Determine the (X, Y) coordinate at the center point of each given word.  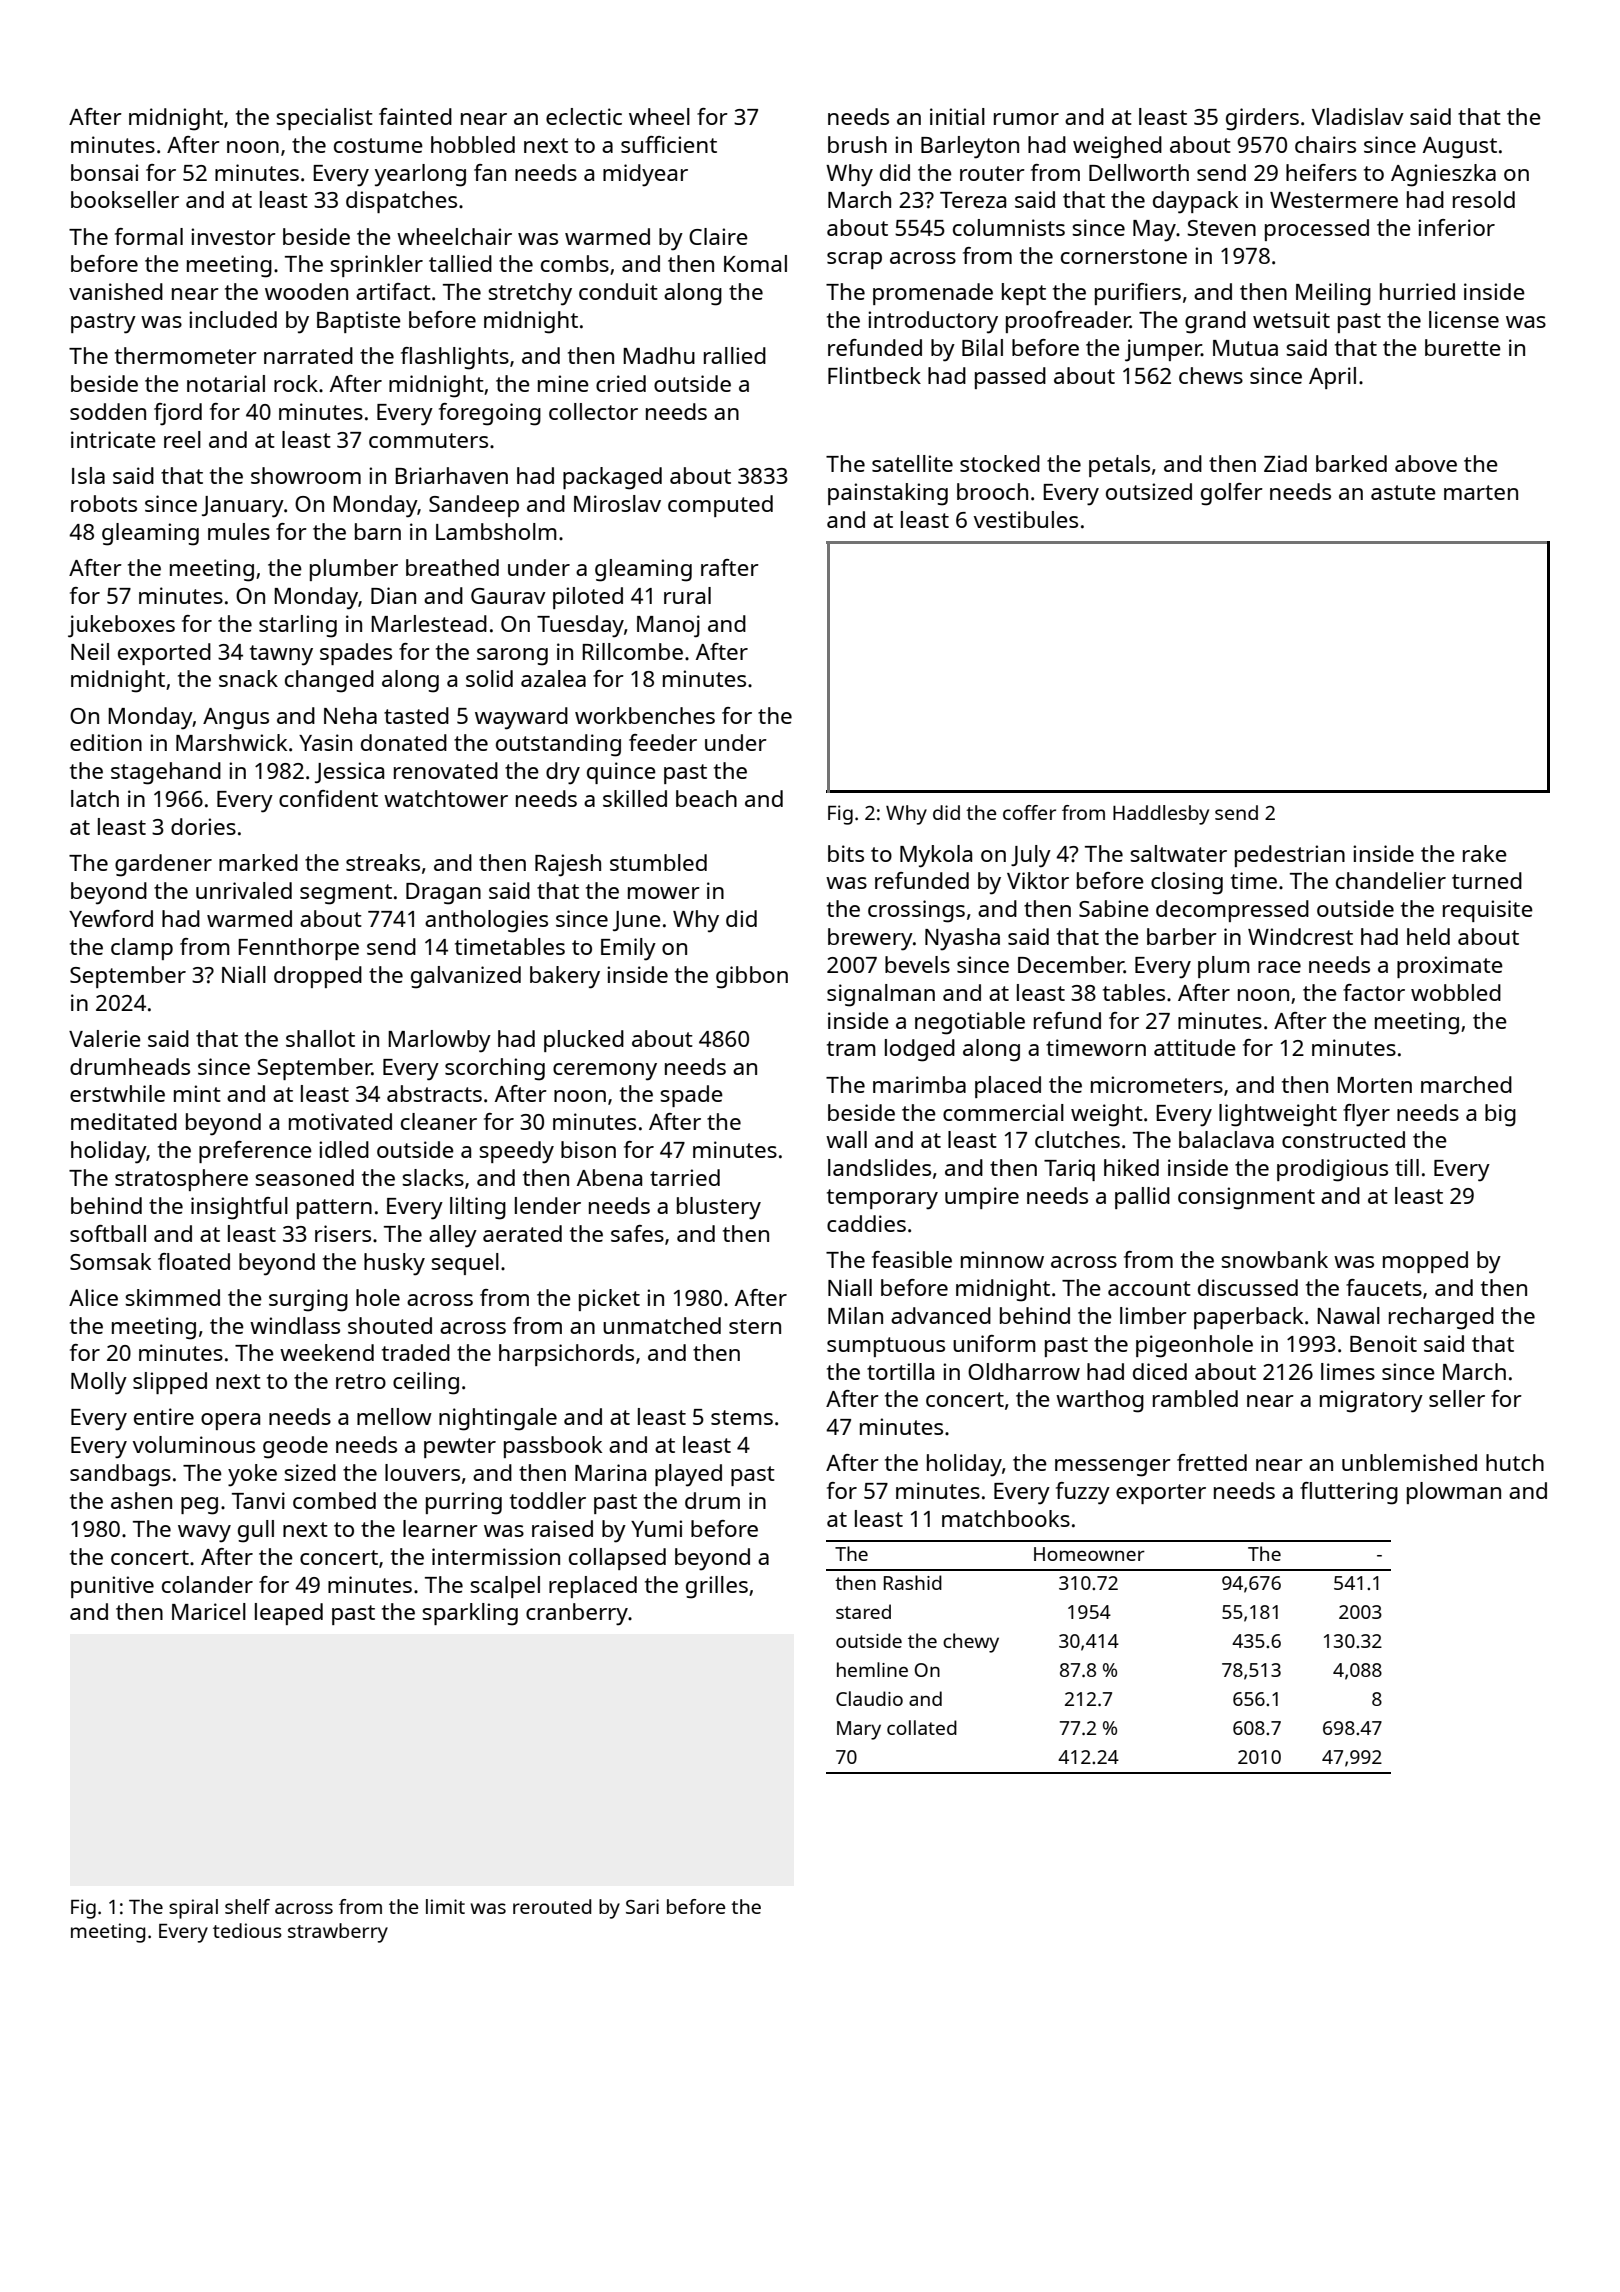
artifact (393, 291)
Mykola (936, 856)
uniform (994, 1343)
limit (445, 1906)
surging (308, 1300)
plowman (1454, 1493)
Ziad (1285, 463)
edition (106, 742)
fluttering (1349, 1493)
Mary (859, 1730)
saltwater (1178, 853)
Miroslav (617, 503)
